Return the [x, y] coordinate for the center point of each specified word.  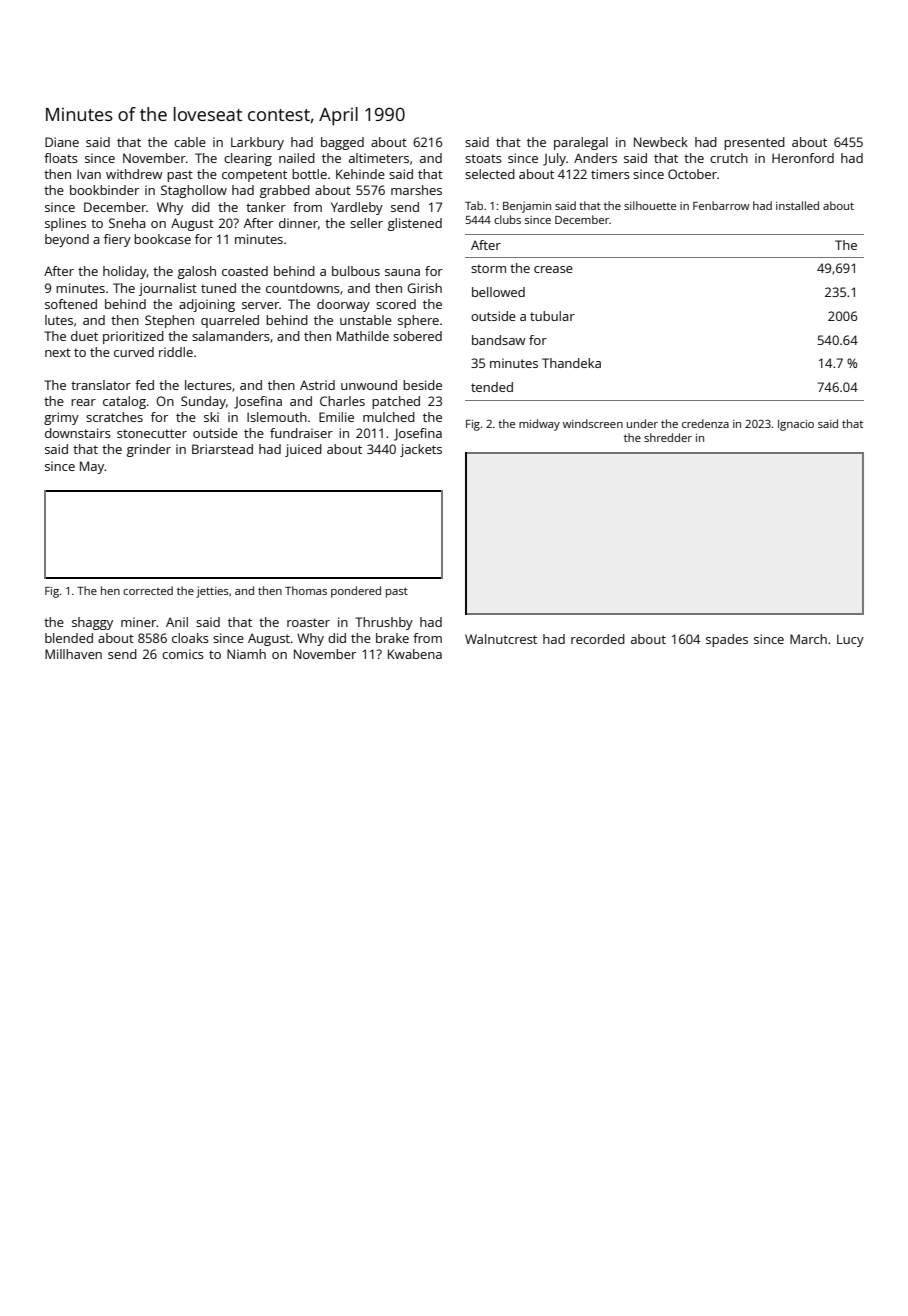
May [92, 467]
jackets [421, 450]
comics [183, 654]
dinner [298, 223]
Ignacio [796, 425]
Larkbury [257, 143]
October [692, 174]
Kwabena [415, 654]
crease [553, 269]
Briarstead [222, 449]
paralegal [581, 143]
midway [539, 425]
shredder [668, 437]
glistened [415, 224]
